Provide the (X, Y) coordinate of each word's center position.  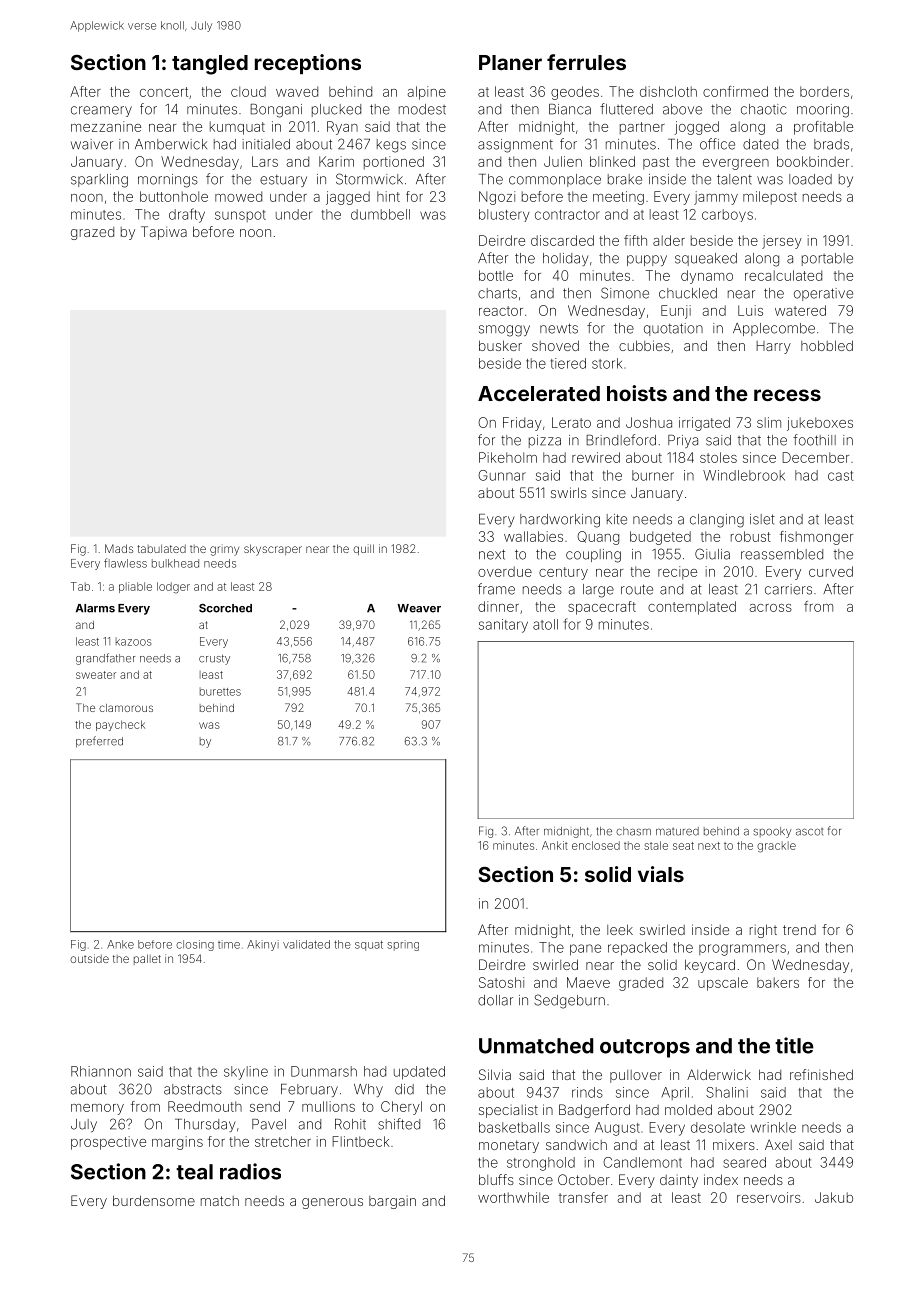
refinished (821, 1074)
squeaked (706, 259)
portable (827, 259)
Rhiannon (101, 1071)
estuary (283, 181)
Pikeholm (508, 457)
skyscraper (273, 550)
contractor (567, 215)
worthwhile (513, 1197)
